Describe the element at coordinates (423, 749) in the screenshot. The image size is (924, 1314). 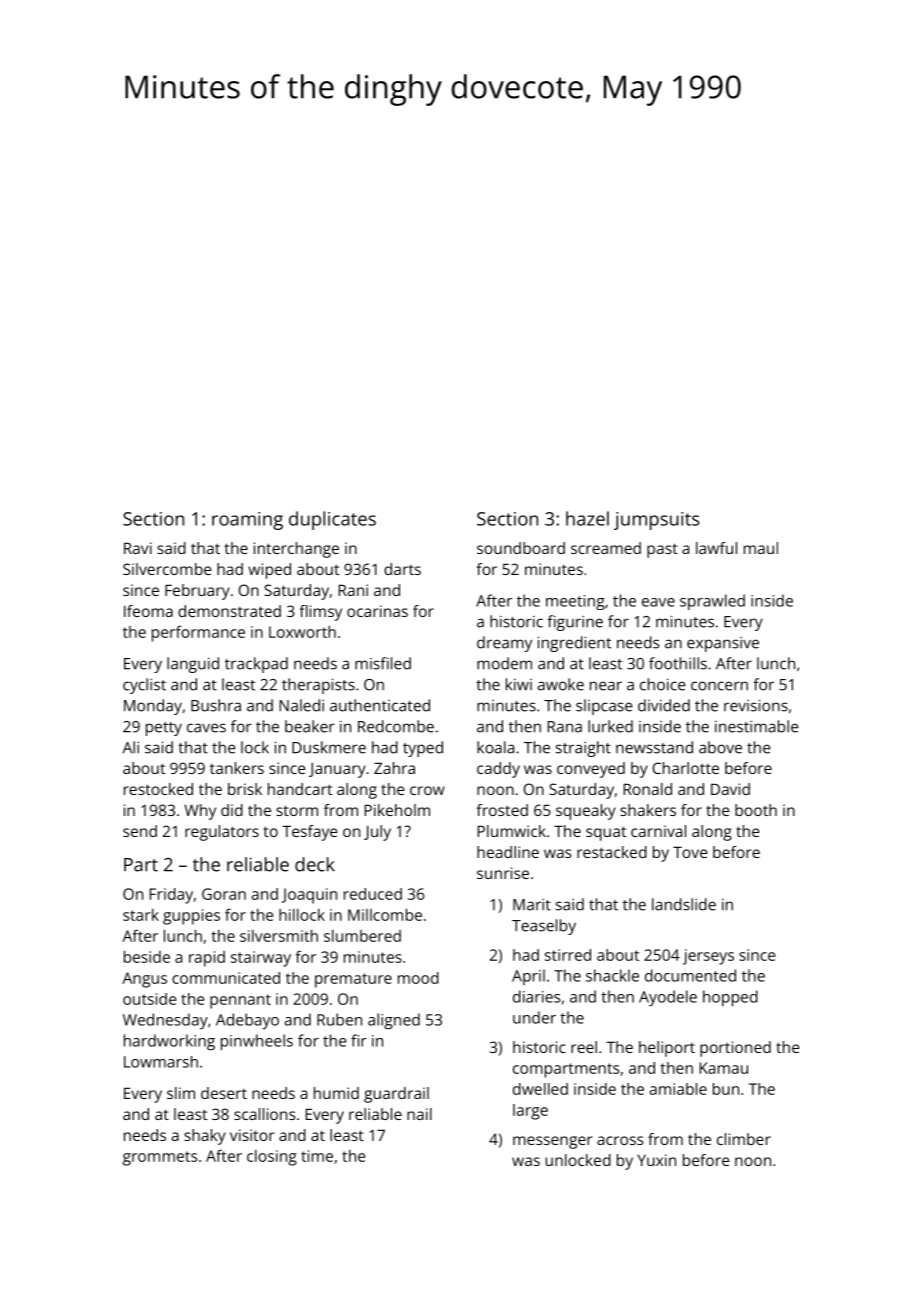
I see `typed` at that location.
